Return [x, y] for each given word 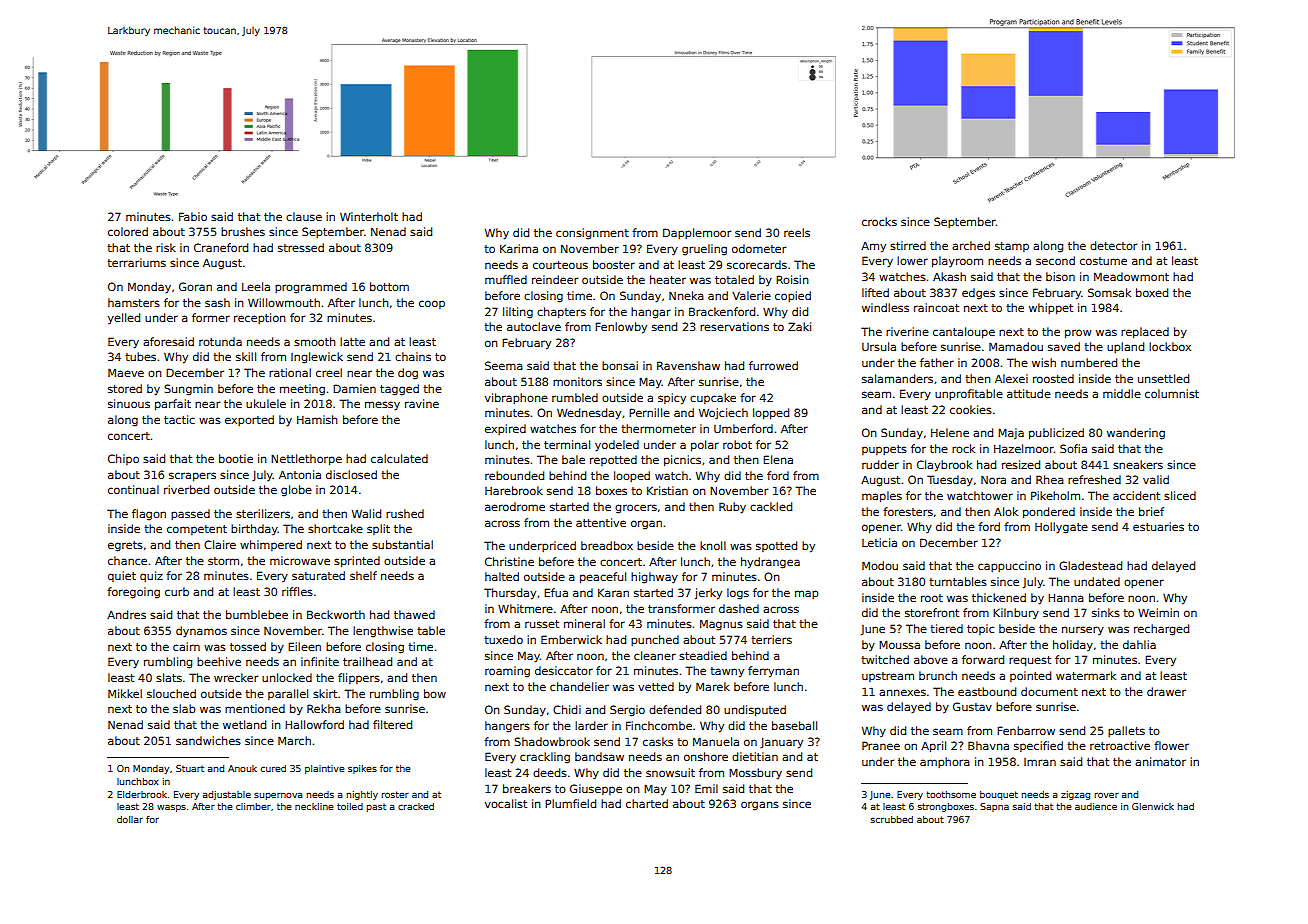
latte [352, 341]
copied [793, 296]
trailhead [367, 661]
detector [1113, 245]
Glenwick [1153, 806]
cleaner [655, 655]
